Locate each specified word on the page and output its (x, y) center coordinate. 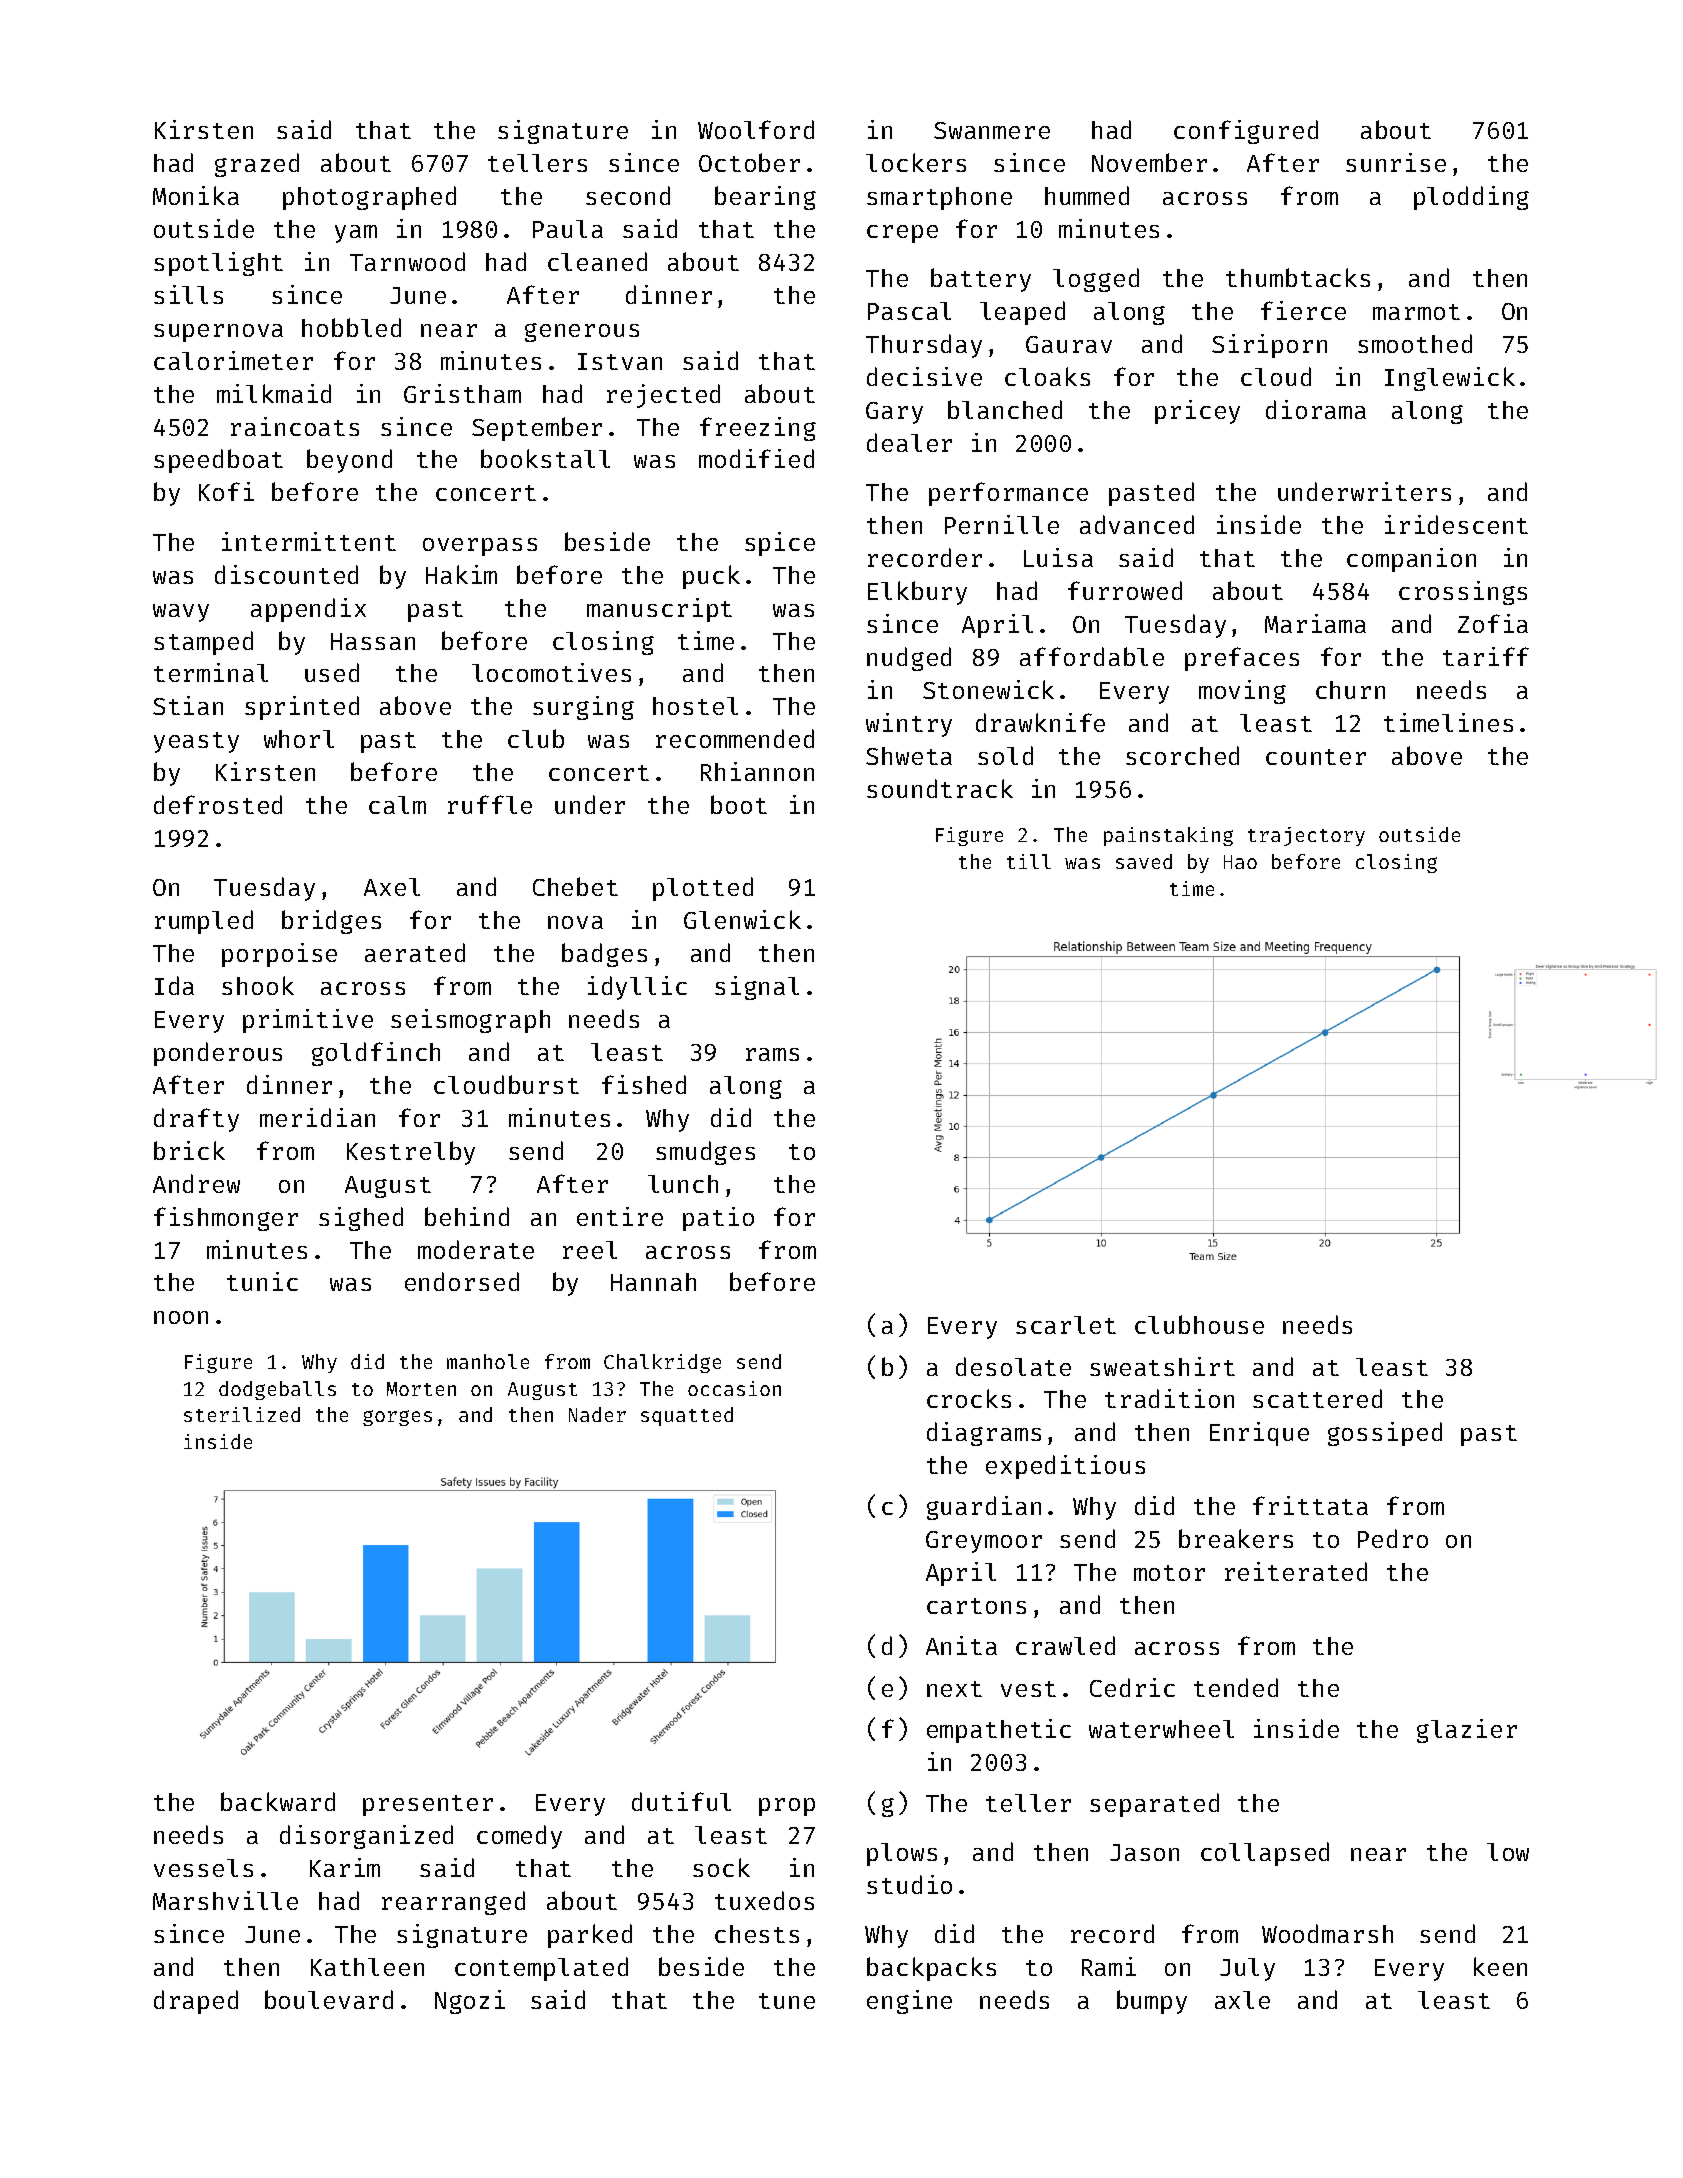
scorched (1182, 755)
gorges (397, 1418)
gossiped (1385, 1434)
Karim (345, 1867)
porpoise (279, 955)
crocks (969, 1398)
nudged (909, 659)
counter (1316, 757)
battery (981, 280)
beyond (349, 461)
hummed (1087, 195)
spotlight (218, 264)
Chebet (575, 886)
